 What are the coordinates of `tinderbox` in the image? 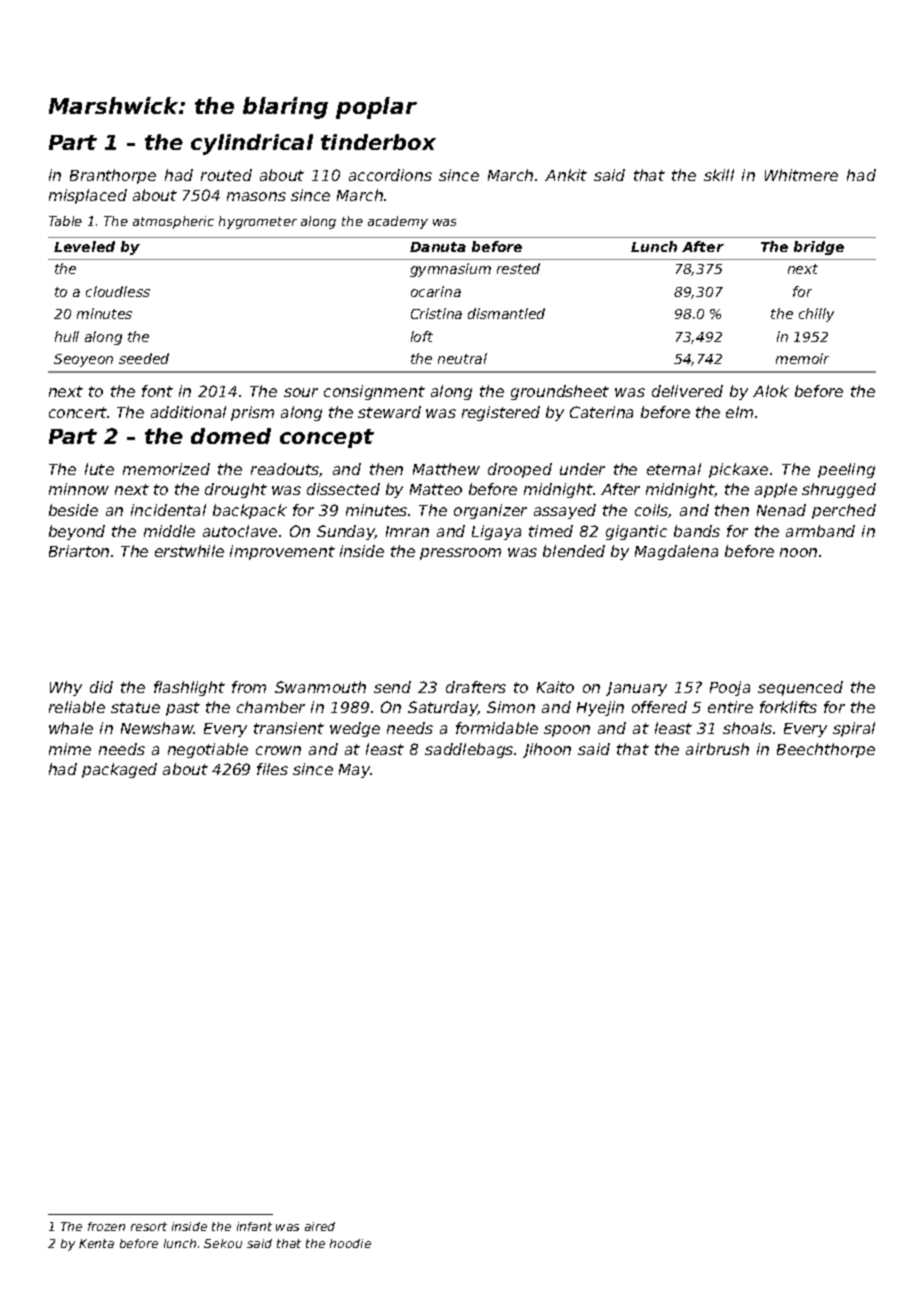 It's located at (378, 142).
